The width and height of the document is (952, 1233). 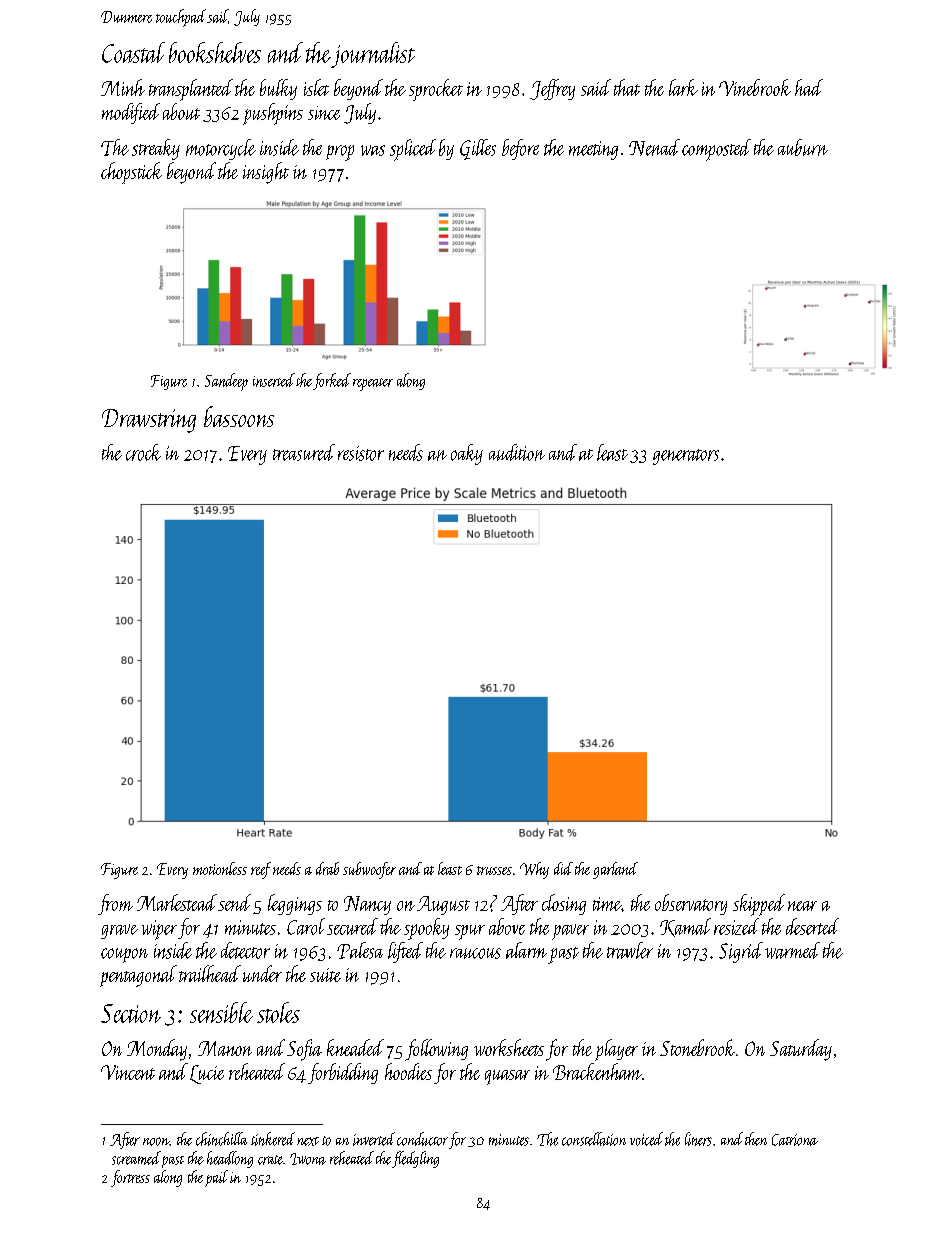 What do you see at coordinates (683, 87) in the document?
I see `lark` at bounding box center [683, 87].
